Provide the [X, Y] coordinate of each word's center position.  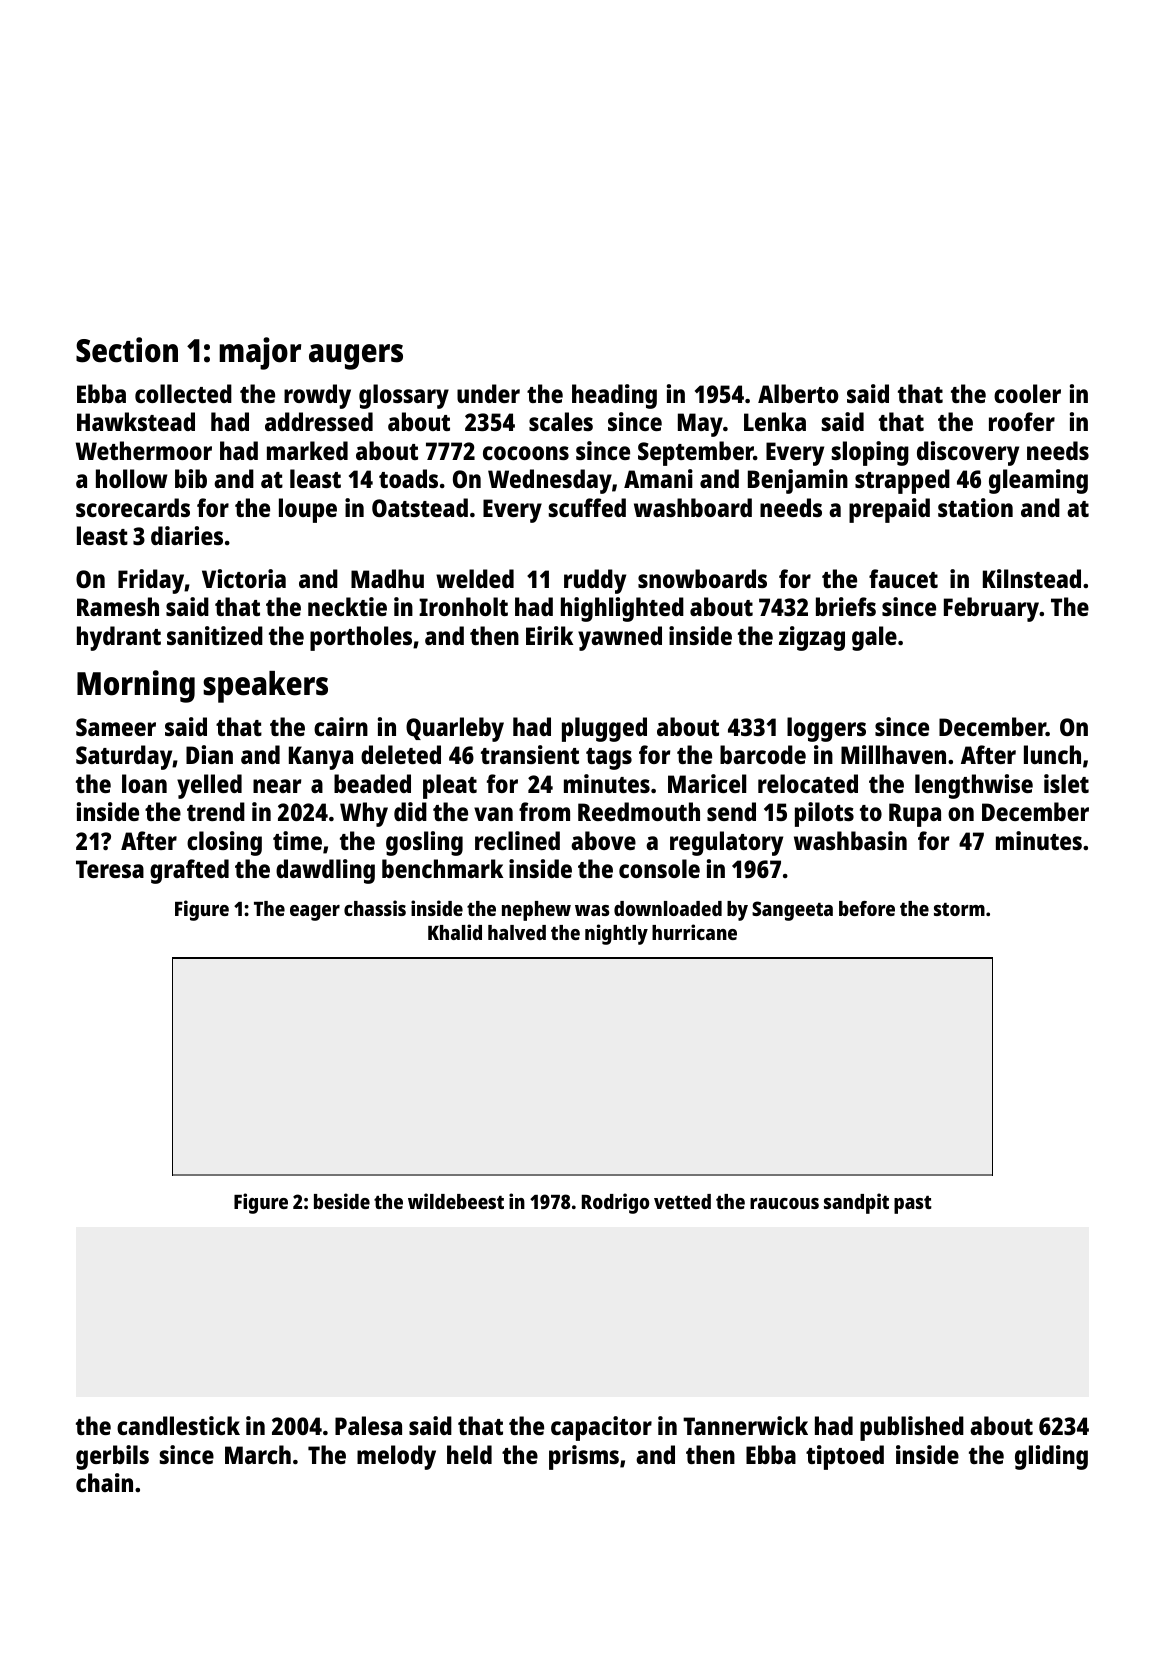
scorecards [133, 507]
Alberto [798, 393]
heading [614, 396]
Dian [209, 754]
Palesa [368, 1425]
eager [315, 913]
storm [959, 909]
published [912, 1428]
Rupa [915, 815]
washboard [693, 507]
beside [342, 1201]
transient [530, 754]
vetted [682, 1201]
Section [127, 350]
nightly [616, 934]
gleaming [1038, 481]
